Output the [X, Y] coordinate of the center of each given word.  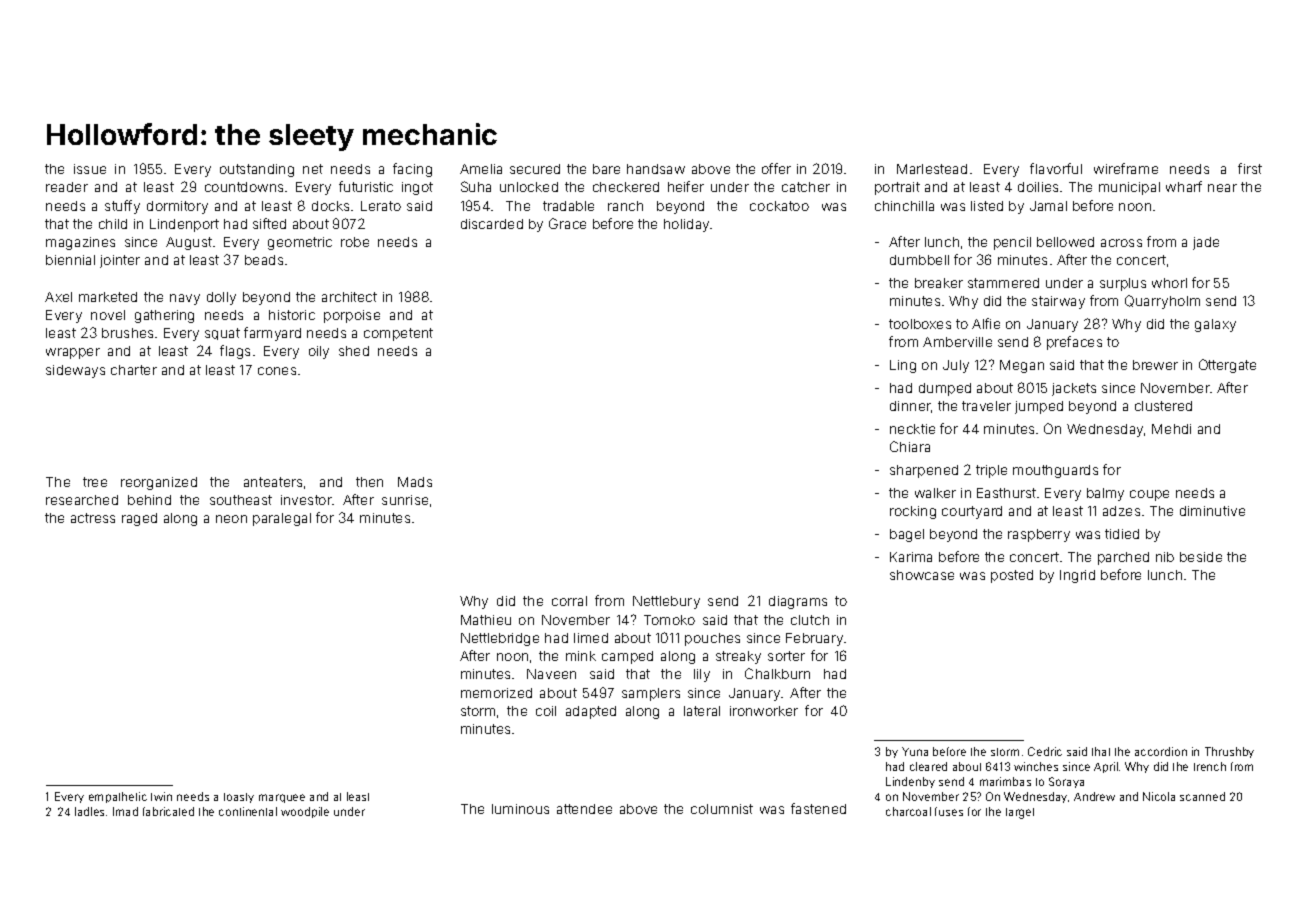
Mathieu [486, 620]
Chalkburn [777, 673]
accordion [1161, 751]
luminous [520, 809]
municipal [1129, 188]
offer [776, 168]
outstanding [257, 170]
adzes [1121, 511]
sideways [75, 371]
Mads [415, 482]
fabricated [168, 811]
